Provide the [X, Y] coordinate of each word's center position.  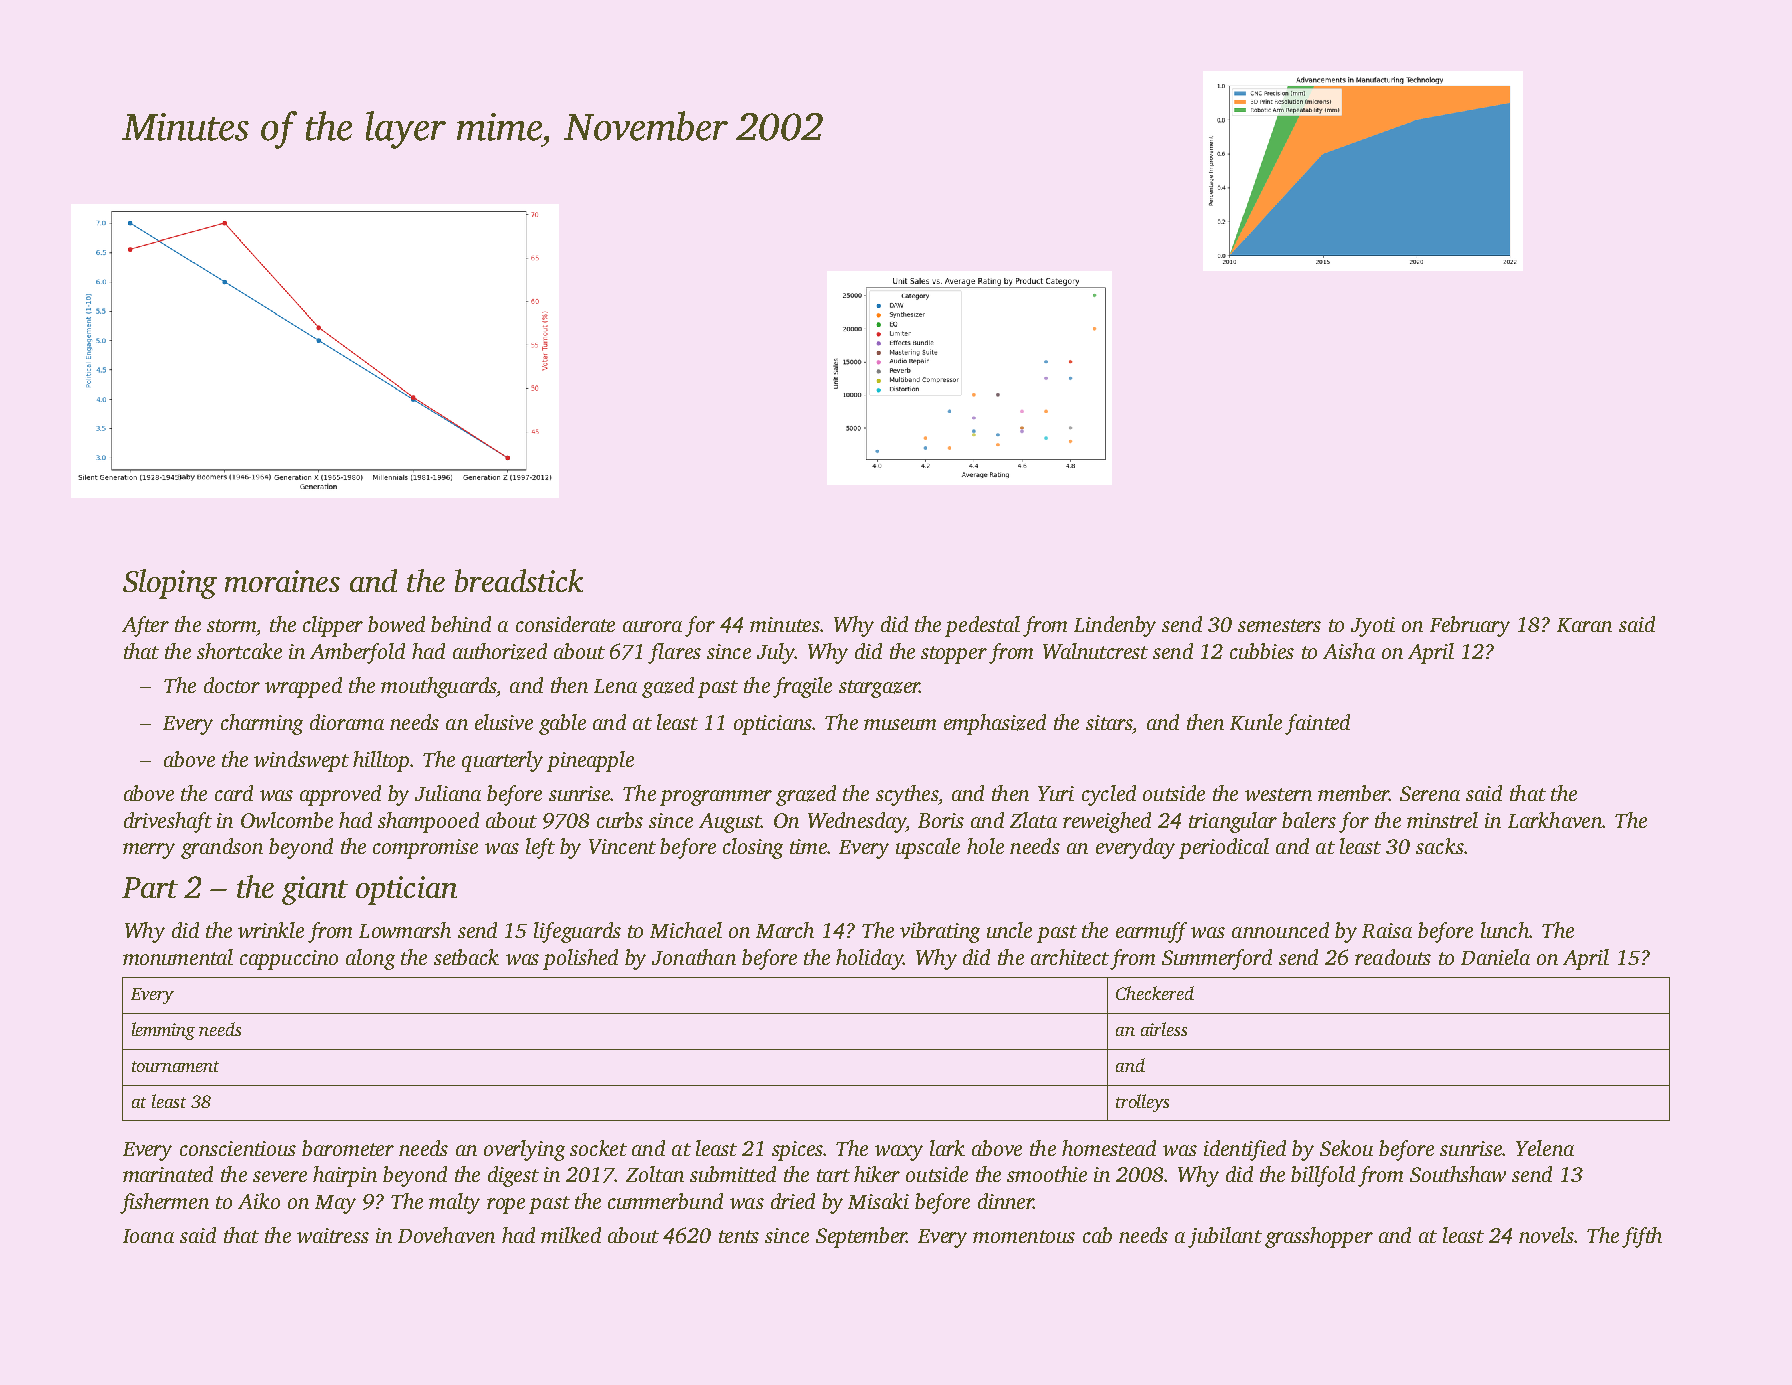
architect [1070, 957]
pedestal [982, 626]
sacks [1440, 846]
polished [580, 959]
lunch [1505, 930]
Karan [1584, 625]
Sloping [170, 584]
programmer [716, 798]
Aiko [259, 1201]
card [234, 793]
